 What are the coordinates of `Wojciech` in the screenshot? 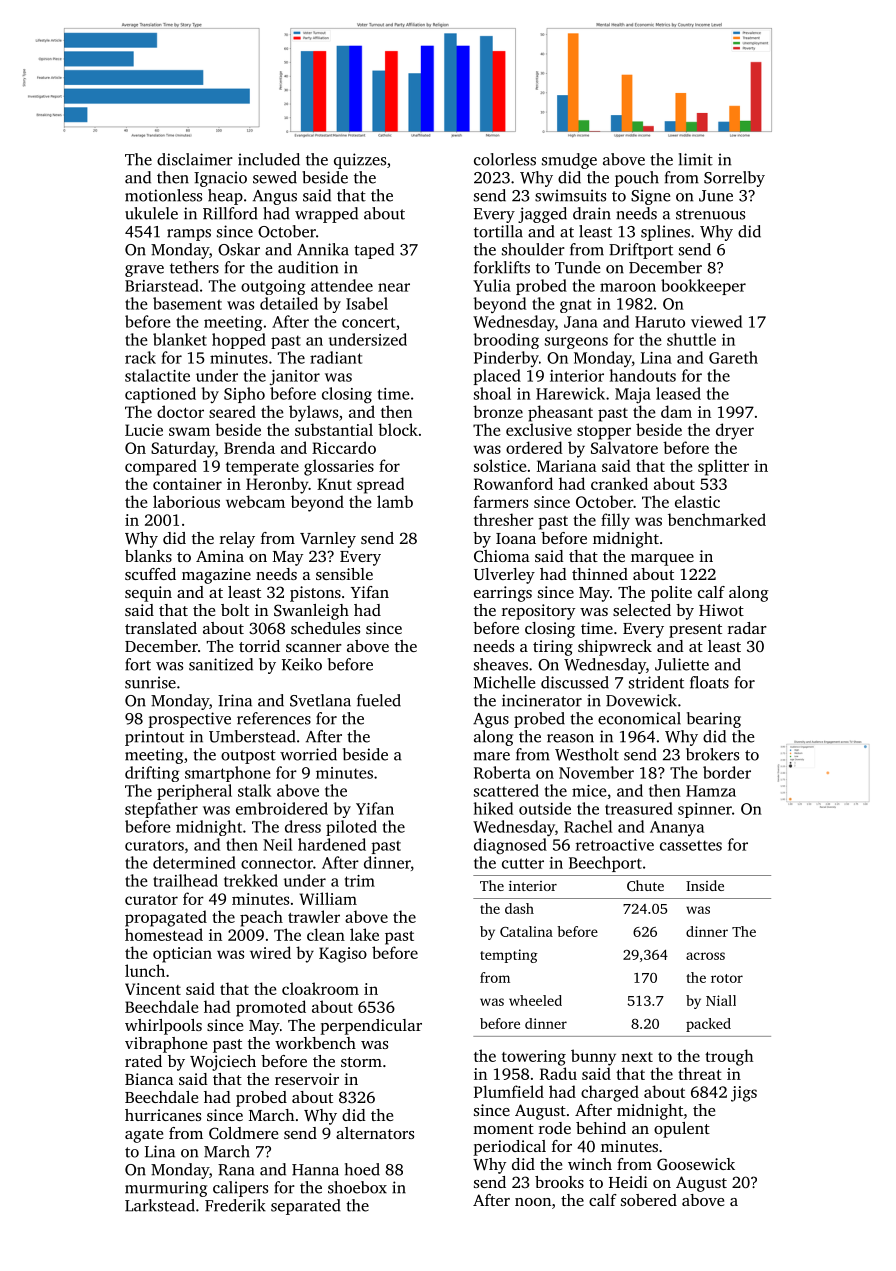 It's located at (223, 1063).
